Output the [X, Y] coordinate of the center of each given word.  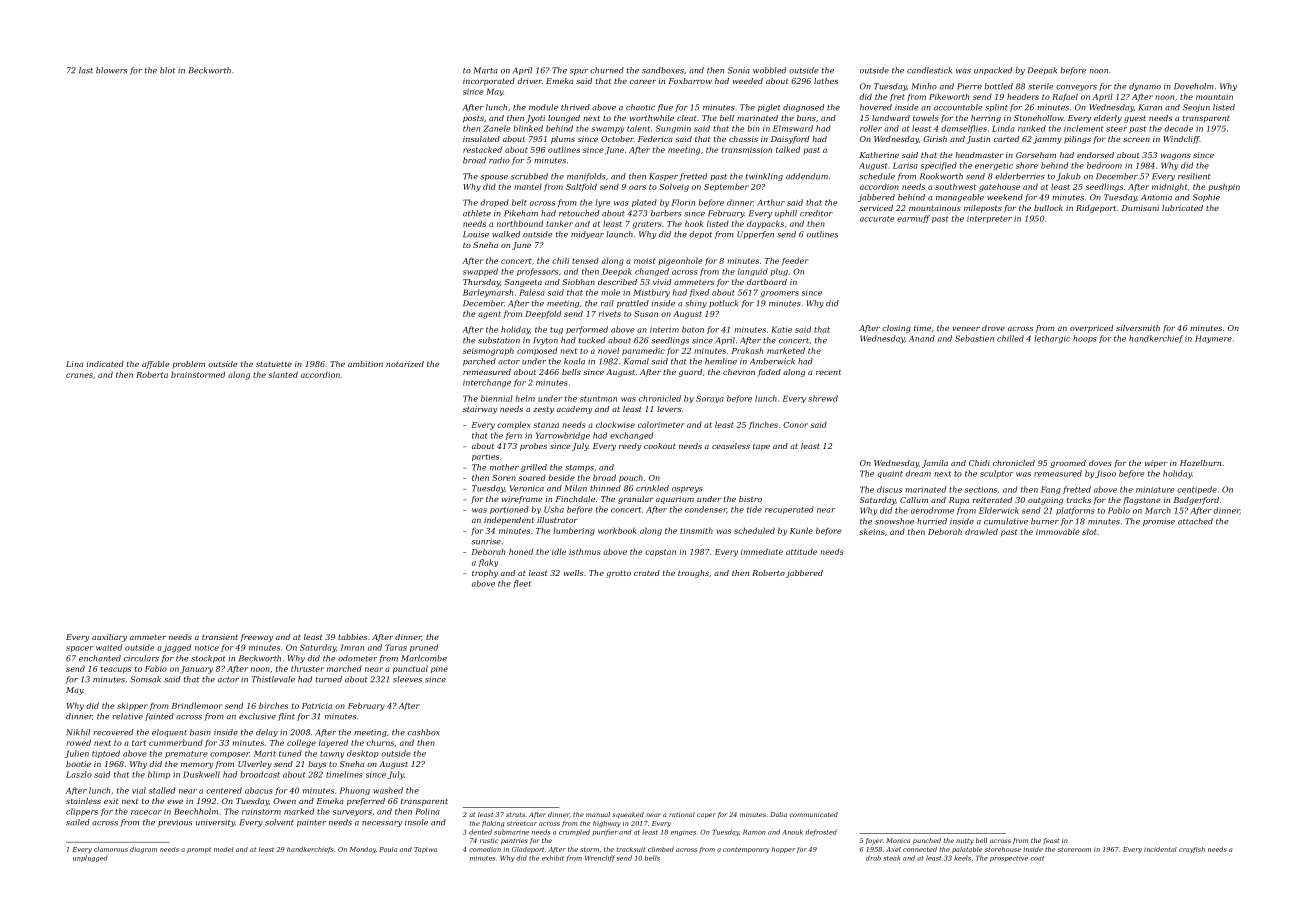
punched [927, 841]
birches [273, 705]
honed [521, 551]
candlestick [929, 70]
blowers [111, 70]
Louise [476, 234]
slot [1089, 532]
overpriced [1091, 329]
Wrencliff [600, 858]
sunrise [486, 541]
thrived [575, 107]
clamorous [111, 849]
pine [439, 669]
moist [645, 261]
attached [1195, 521]
